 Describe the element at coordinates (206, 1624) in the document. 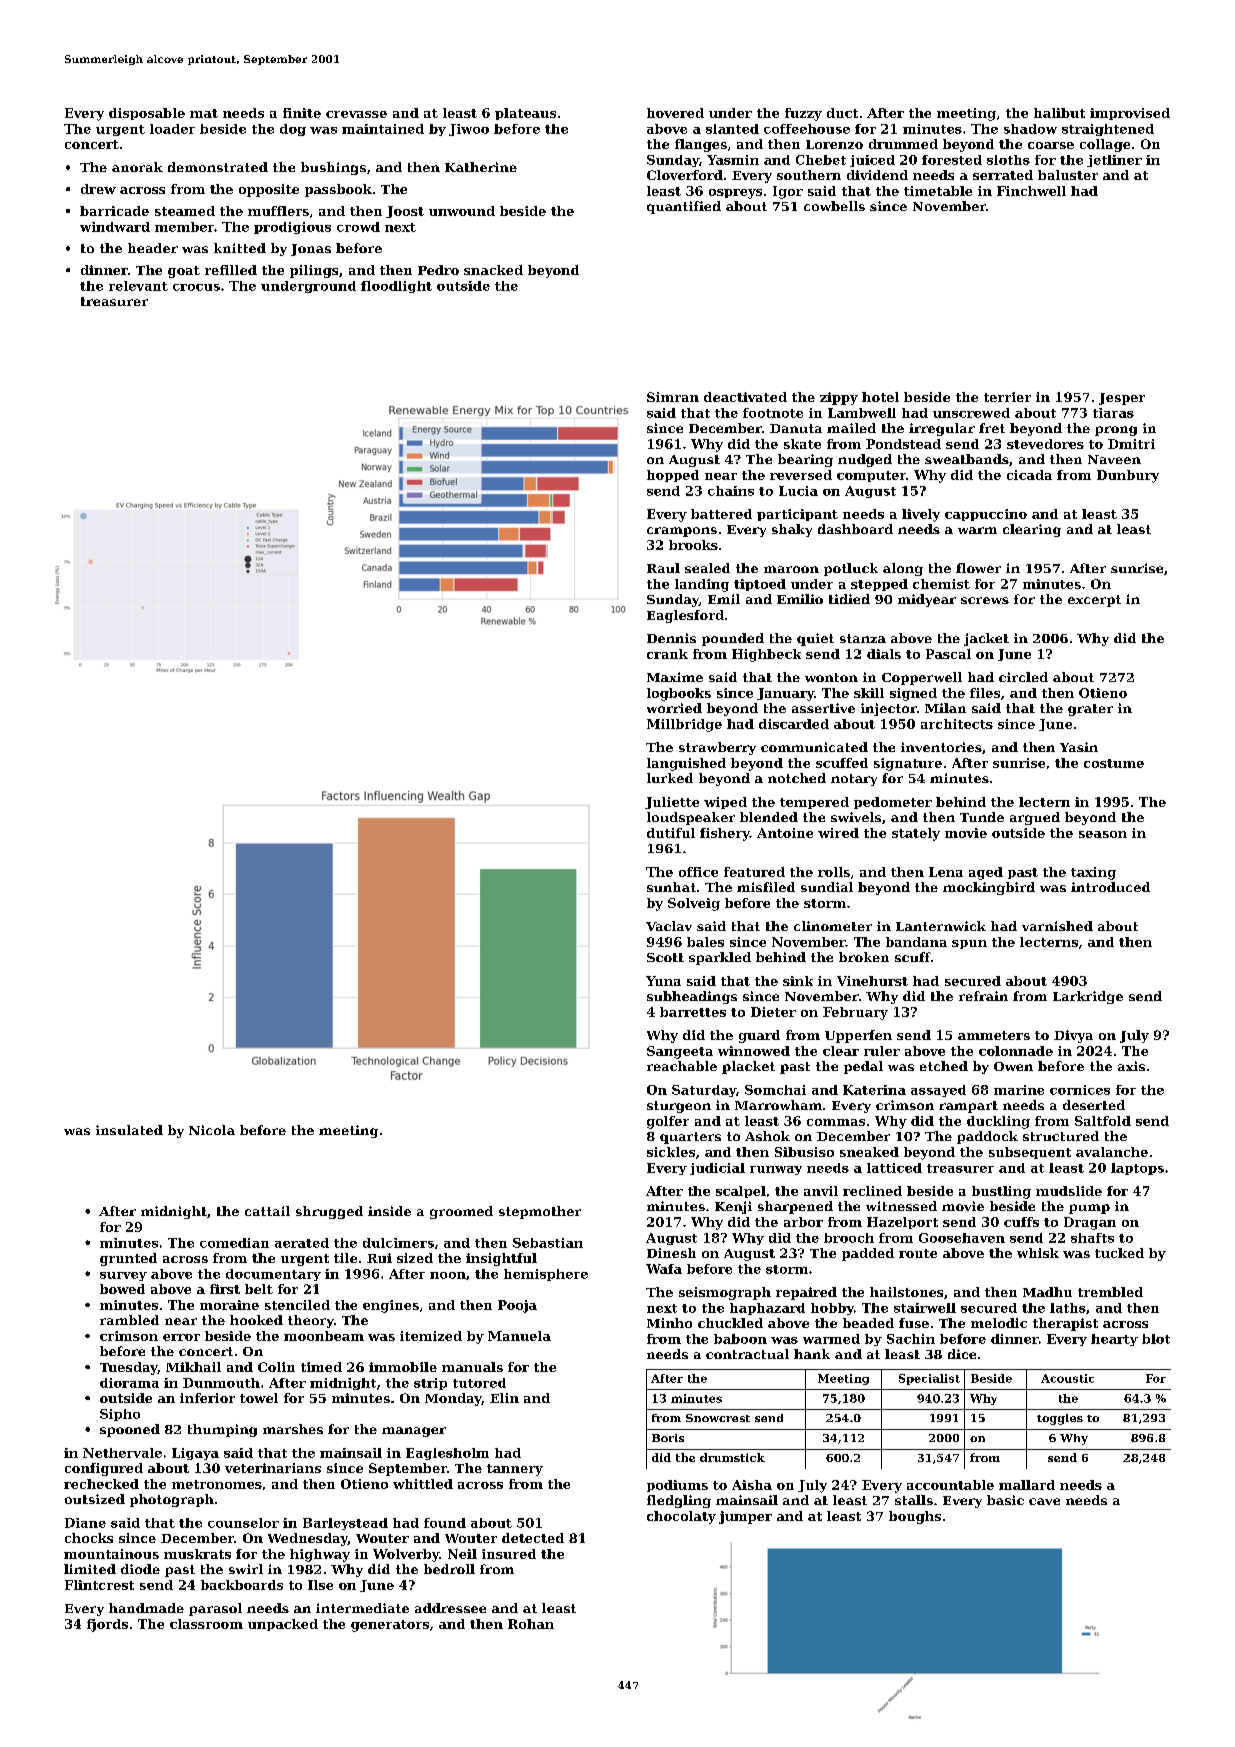

I see `classroom` at that location.
